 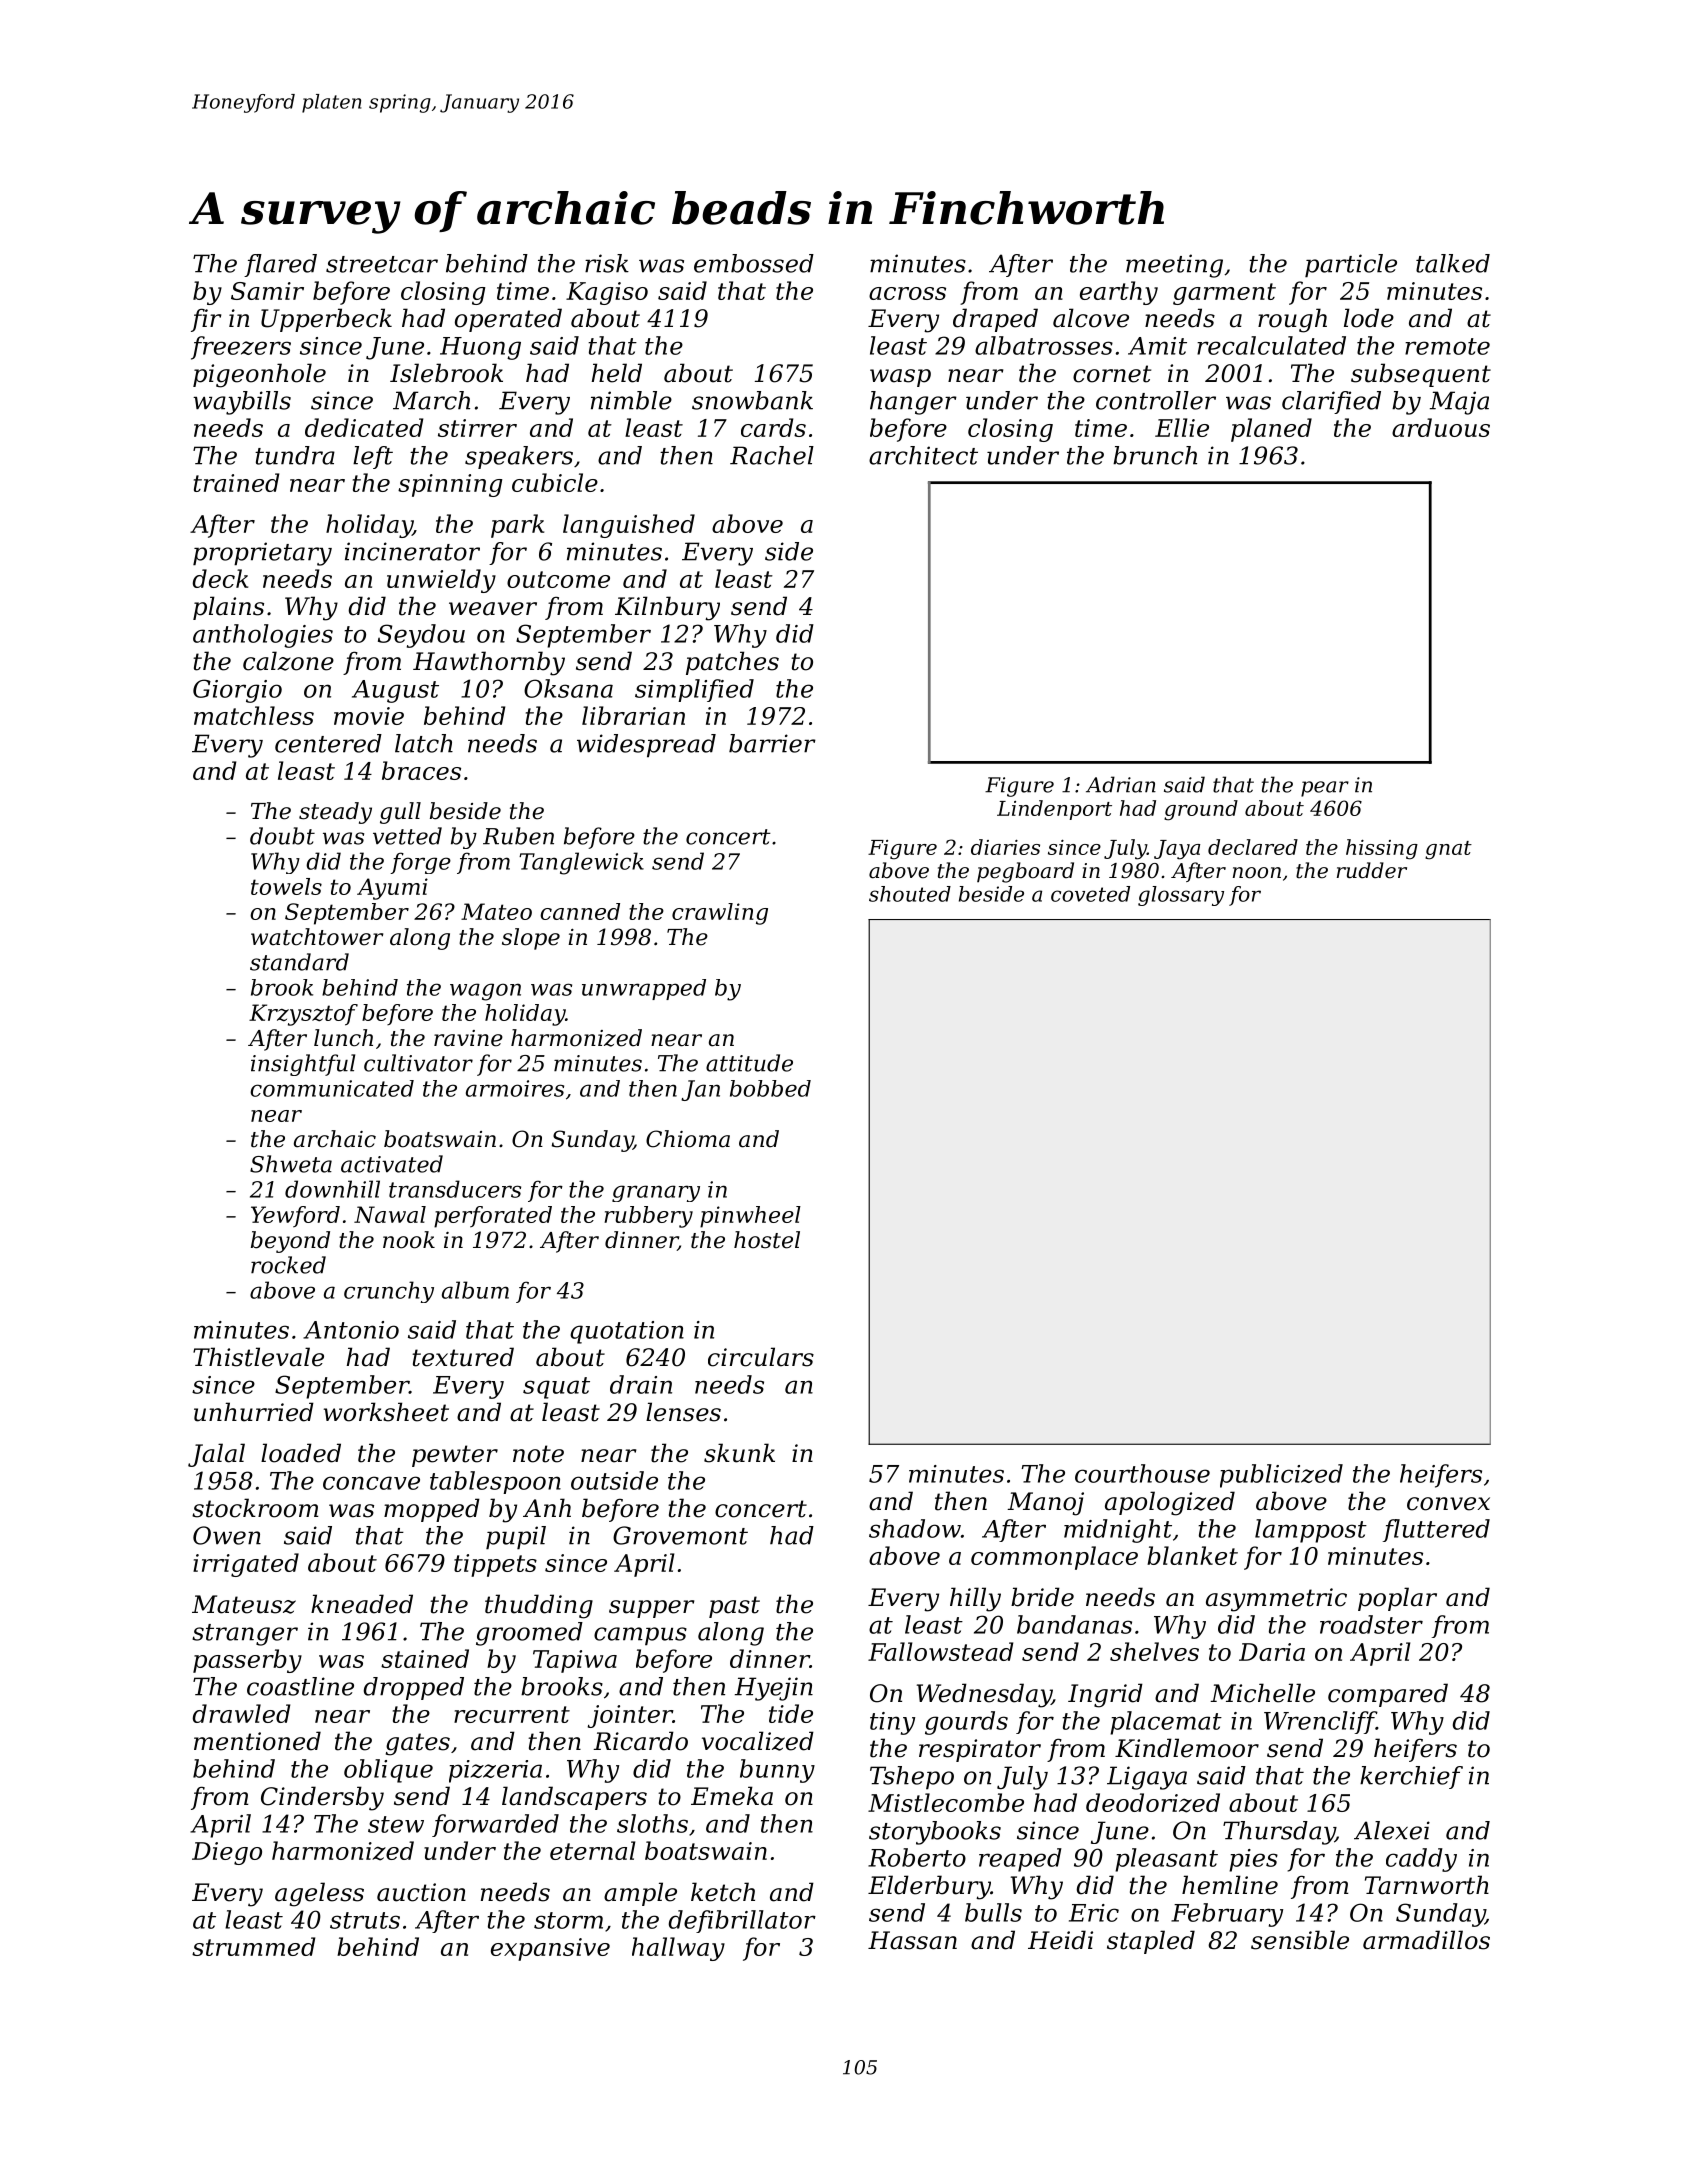 What do you see at coordinates (1142, 1473) in the screenshot?
I see `courthouse` at bounding box center [1142, 1473].
